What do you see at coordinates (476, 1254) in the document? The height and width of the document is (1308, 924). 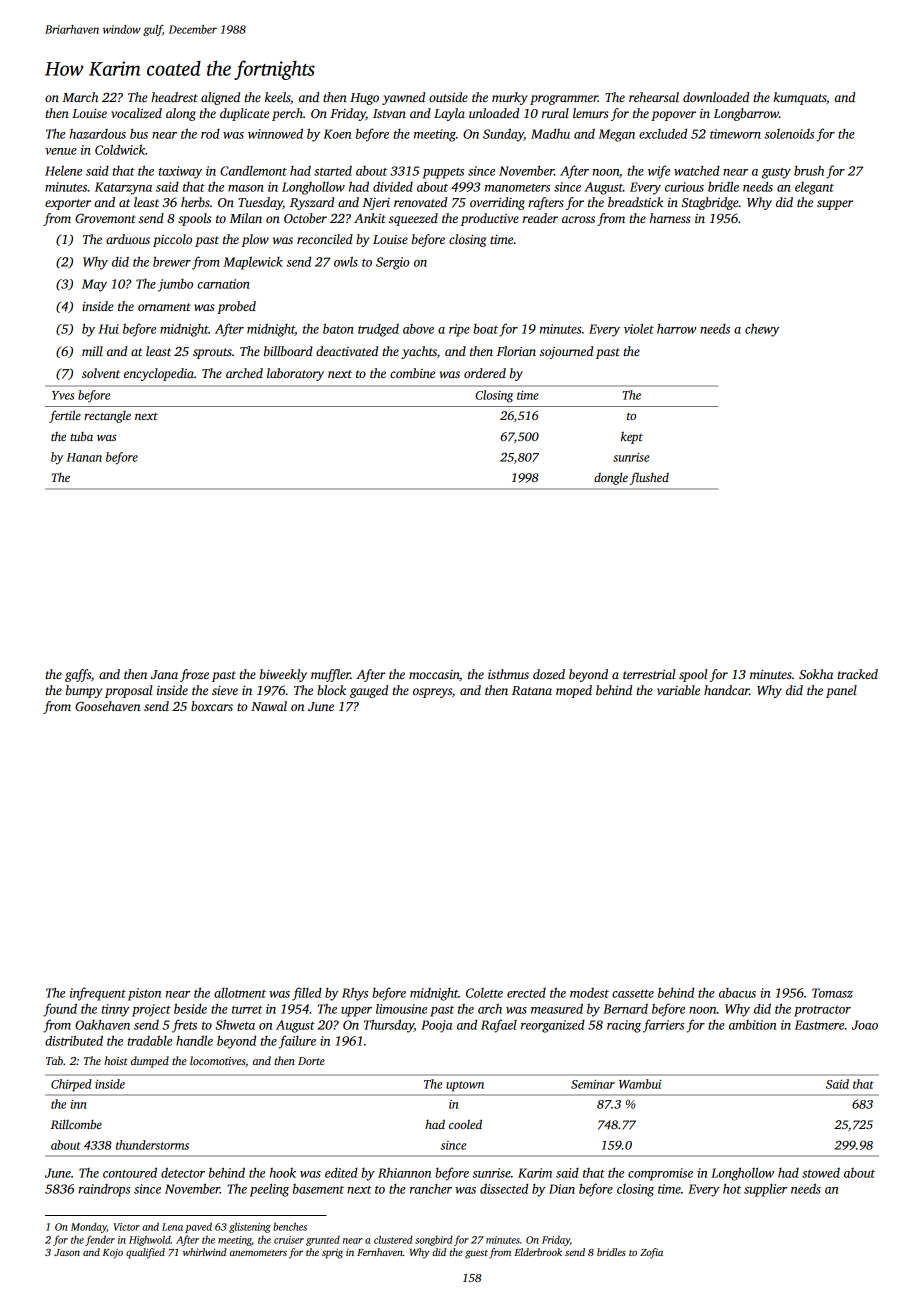 I see `guest` at bounding box center [476, 1254].
